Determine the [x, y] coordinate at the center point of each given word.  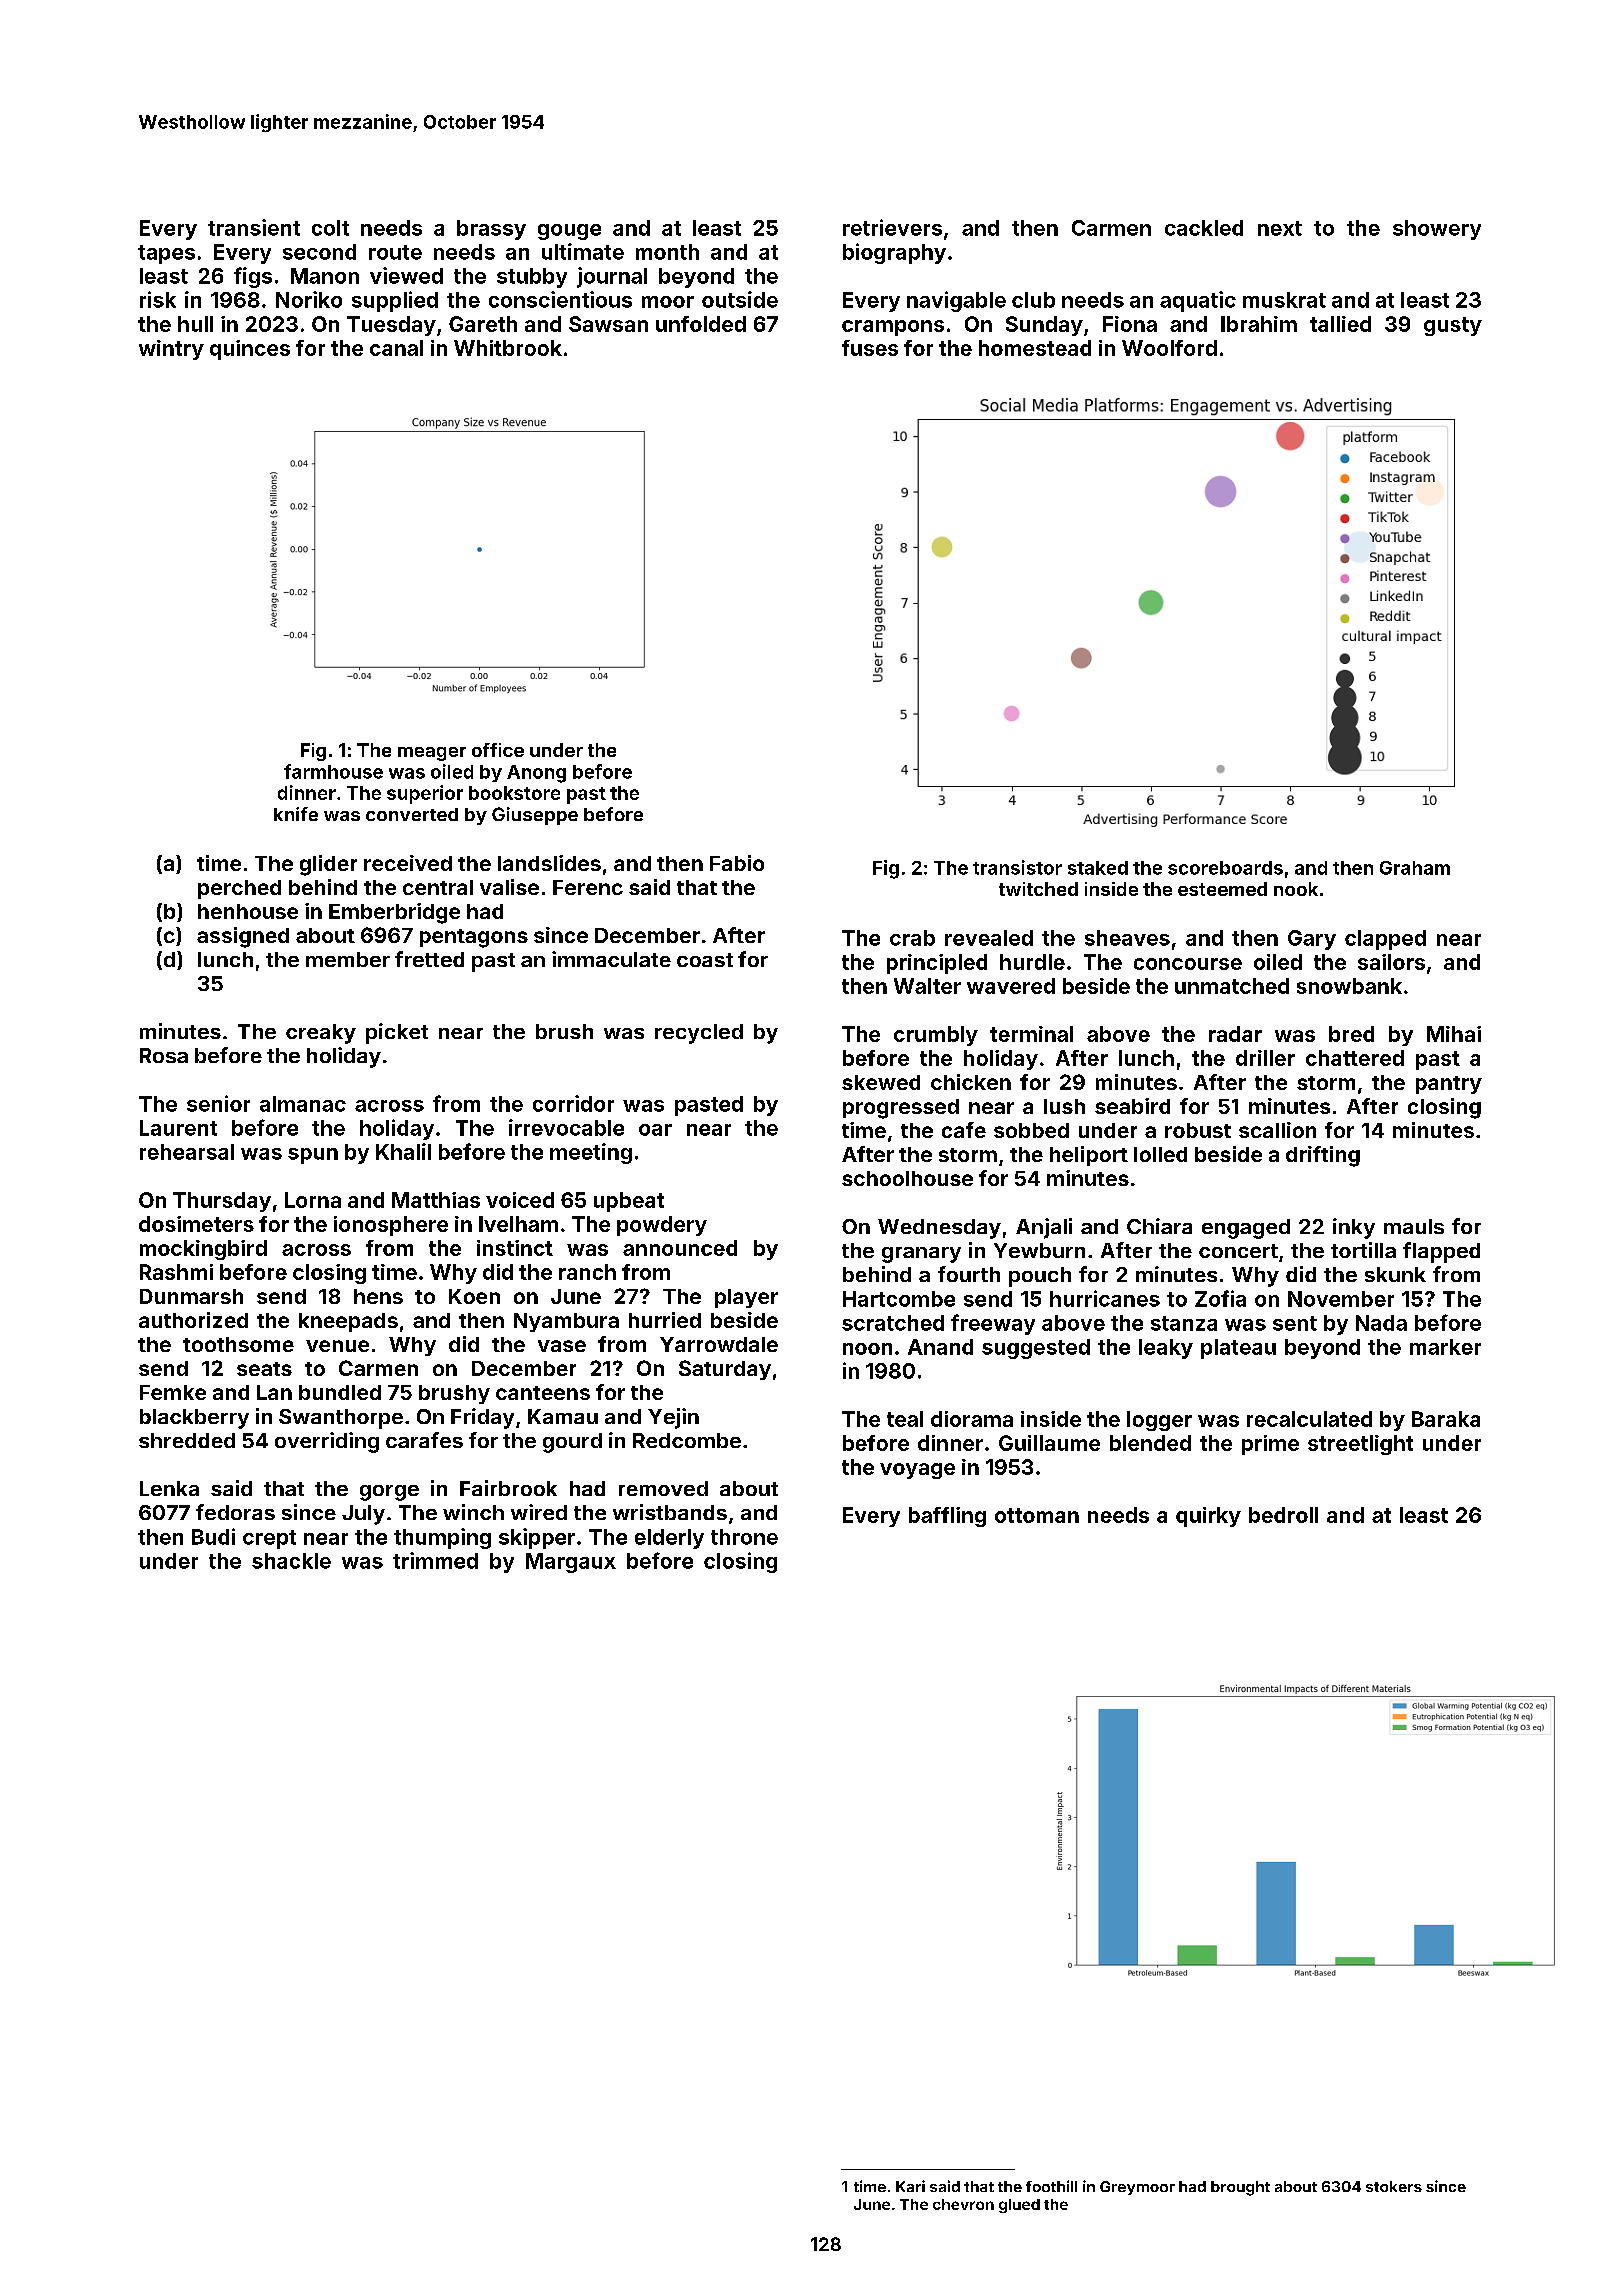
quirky [1208, 1517]
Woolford [1169, 348]
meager [432, 754]
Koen [474, 1296]
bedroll [1283, 1515]
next [1280, 228]
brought [1240, 2188]
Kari [910, 2186]
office [498, 750]
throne [744, 1537]
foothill [1051, 2186]
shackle [291, 1561]
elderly [669, 1539]
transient [254, 227]
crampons [893, 328]
